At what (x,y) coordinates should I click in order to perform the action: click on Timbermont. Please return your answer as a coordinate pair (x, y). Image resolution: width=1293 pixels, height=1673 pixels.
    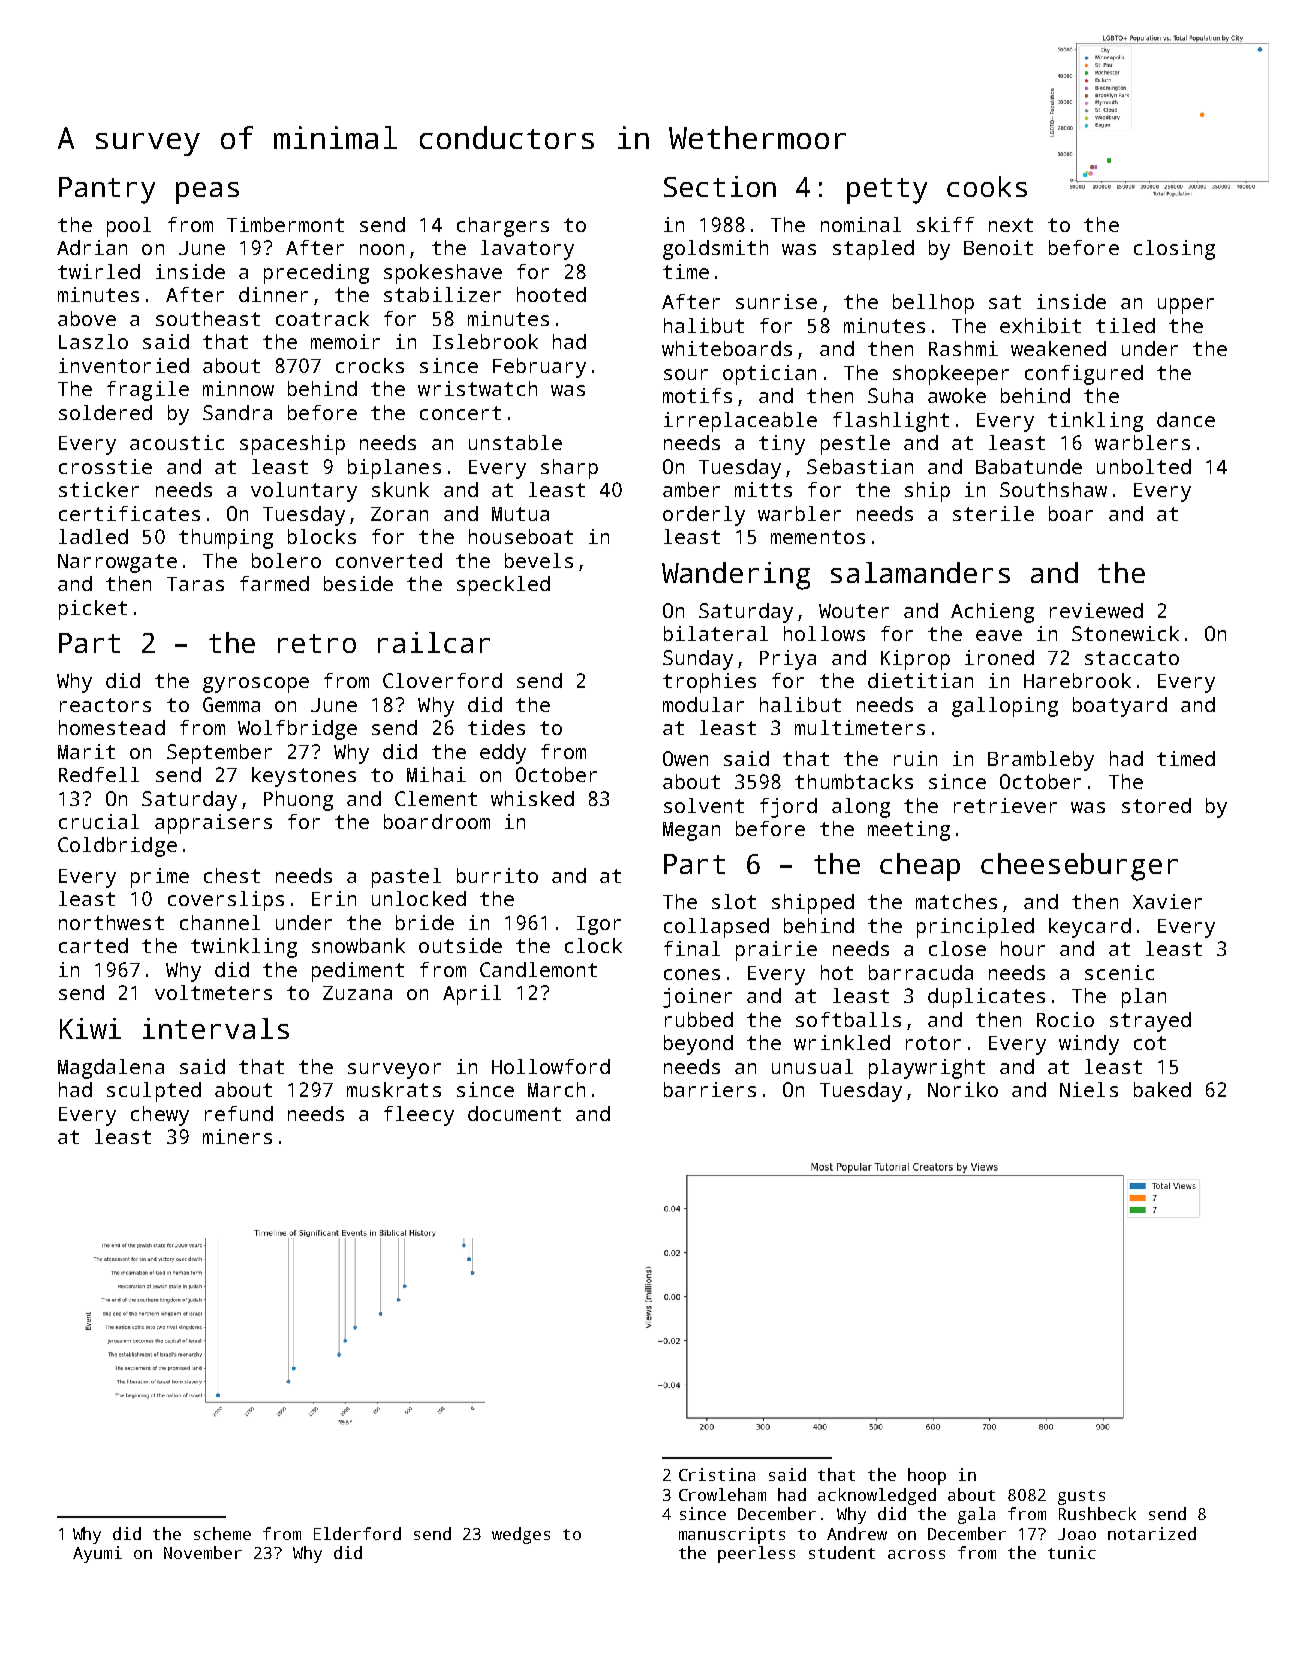
    Looking at the image, I should click on (285, 224).
